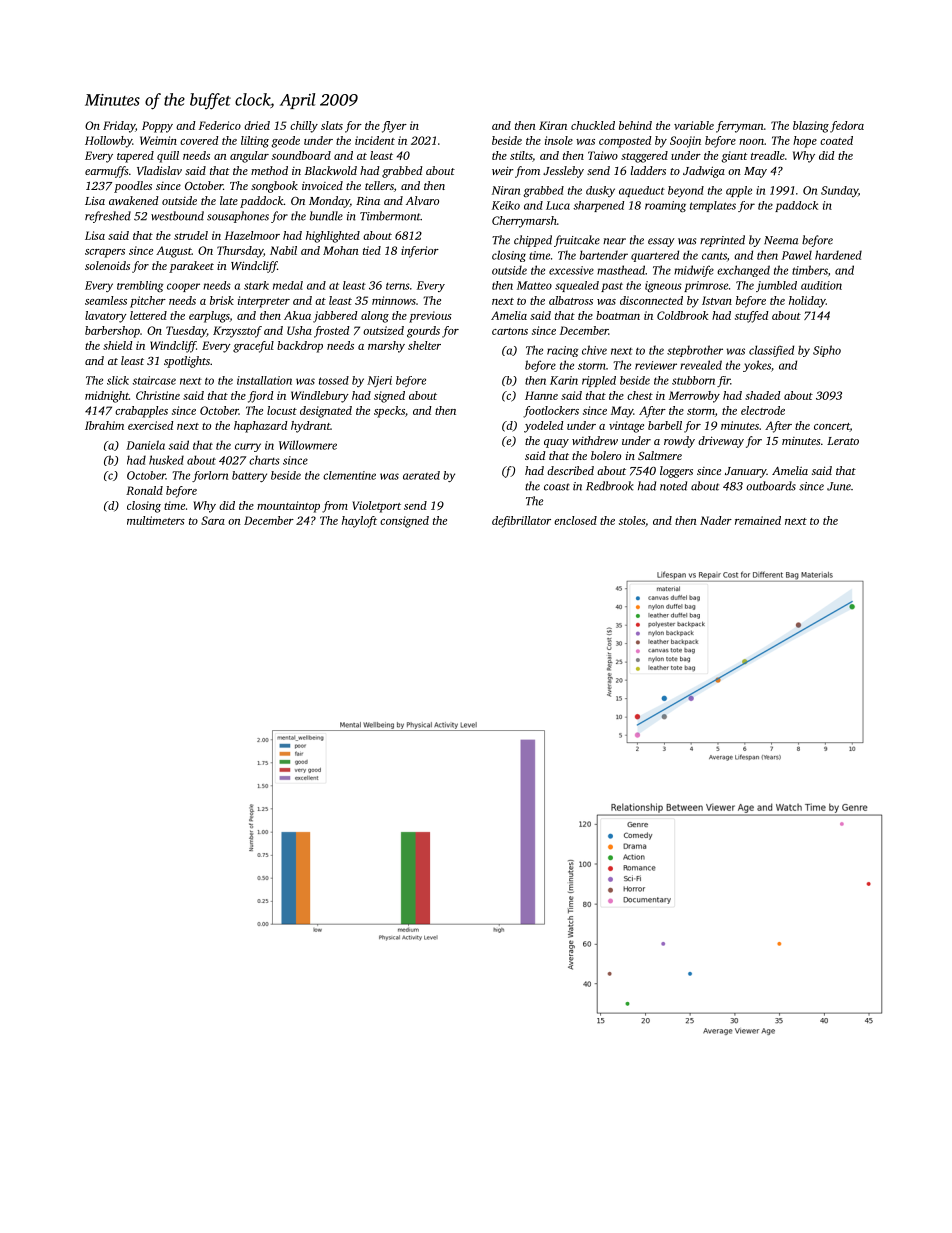  Describe the element at coordinates (310, 427) in the screenshot. I see `hydrant` at that location.
